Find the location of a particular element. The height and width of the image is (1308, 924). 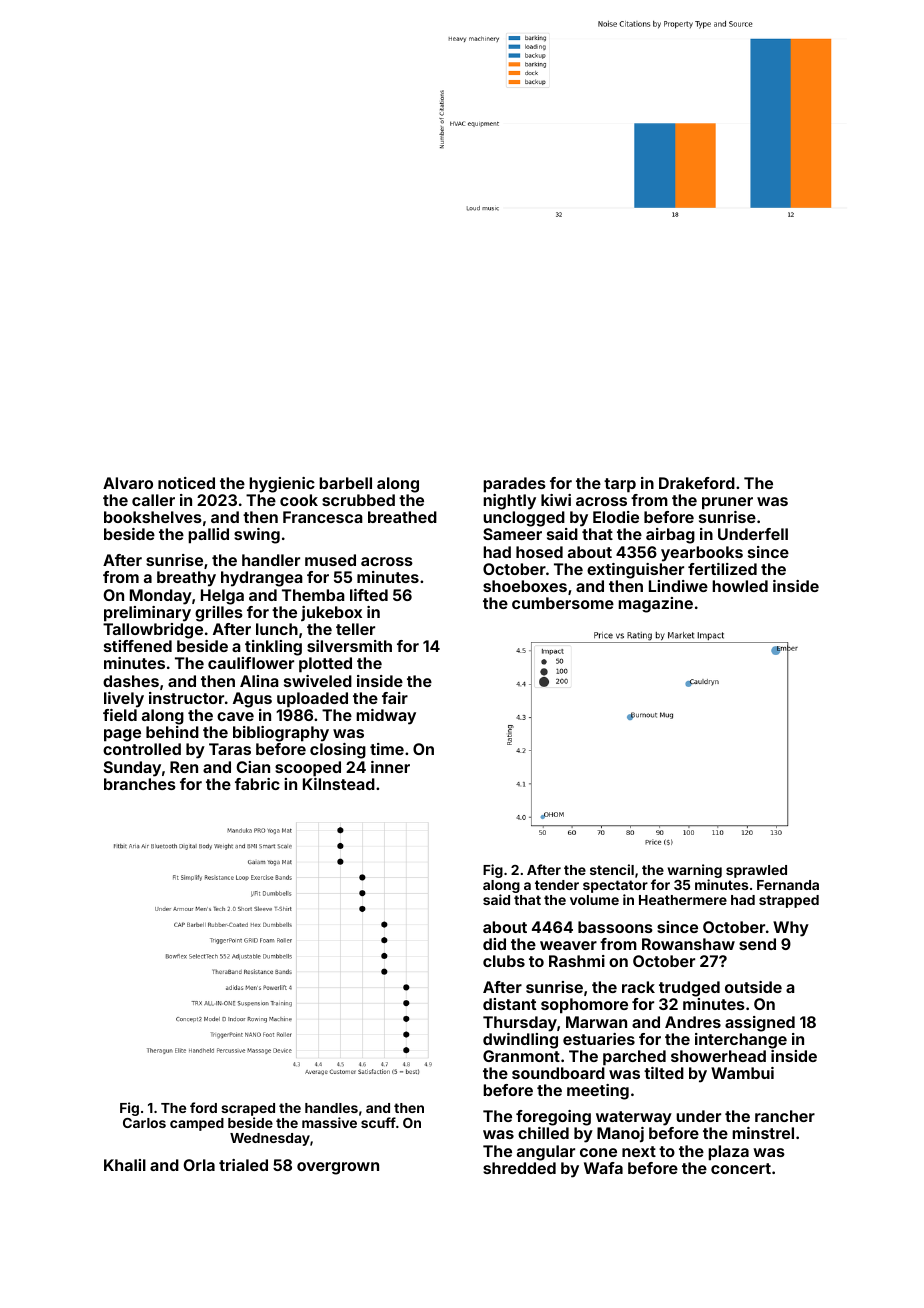

pruner is located at coordinates (727, 503).
